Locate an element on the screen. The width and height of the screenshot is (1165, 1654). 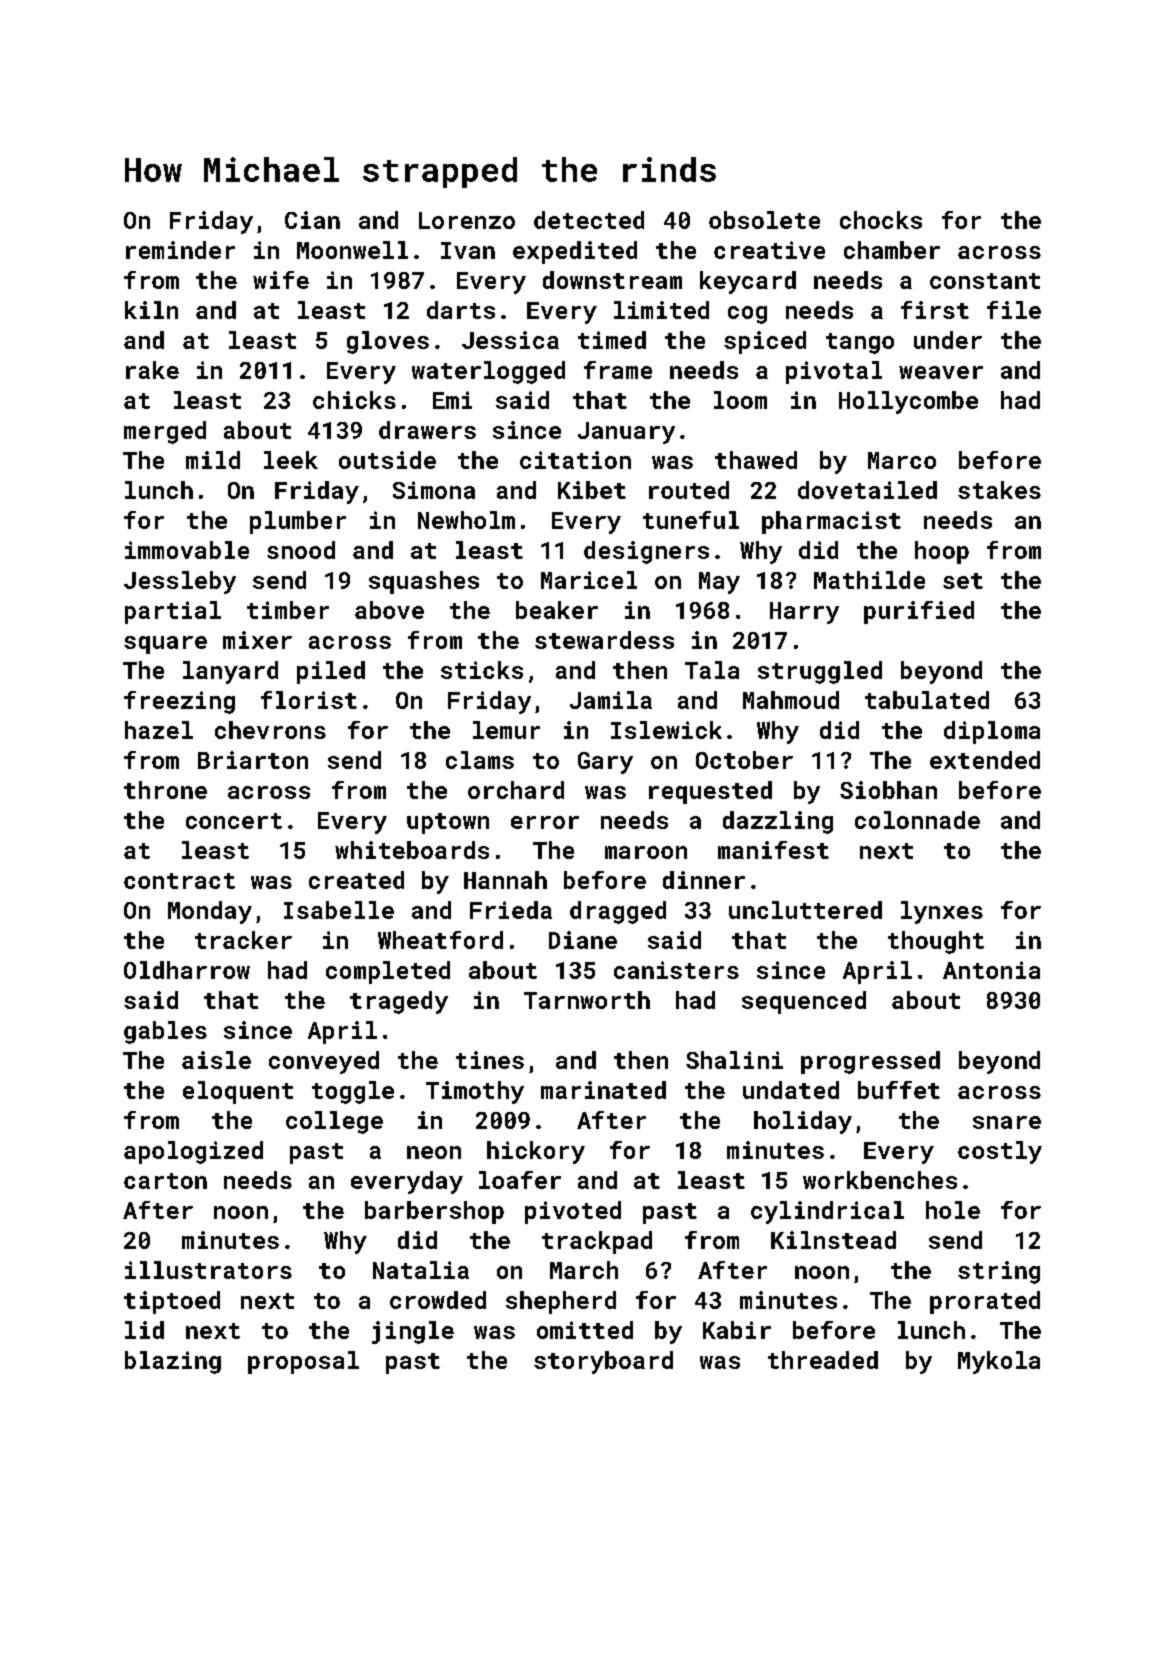
proposal is located at coordinates (303, 1362).
